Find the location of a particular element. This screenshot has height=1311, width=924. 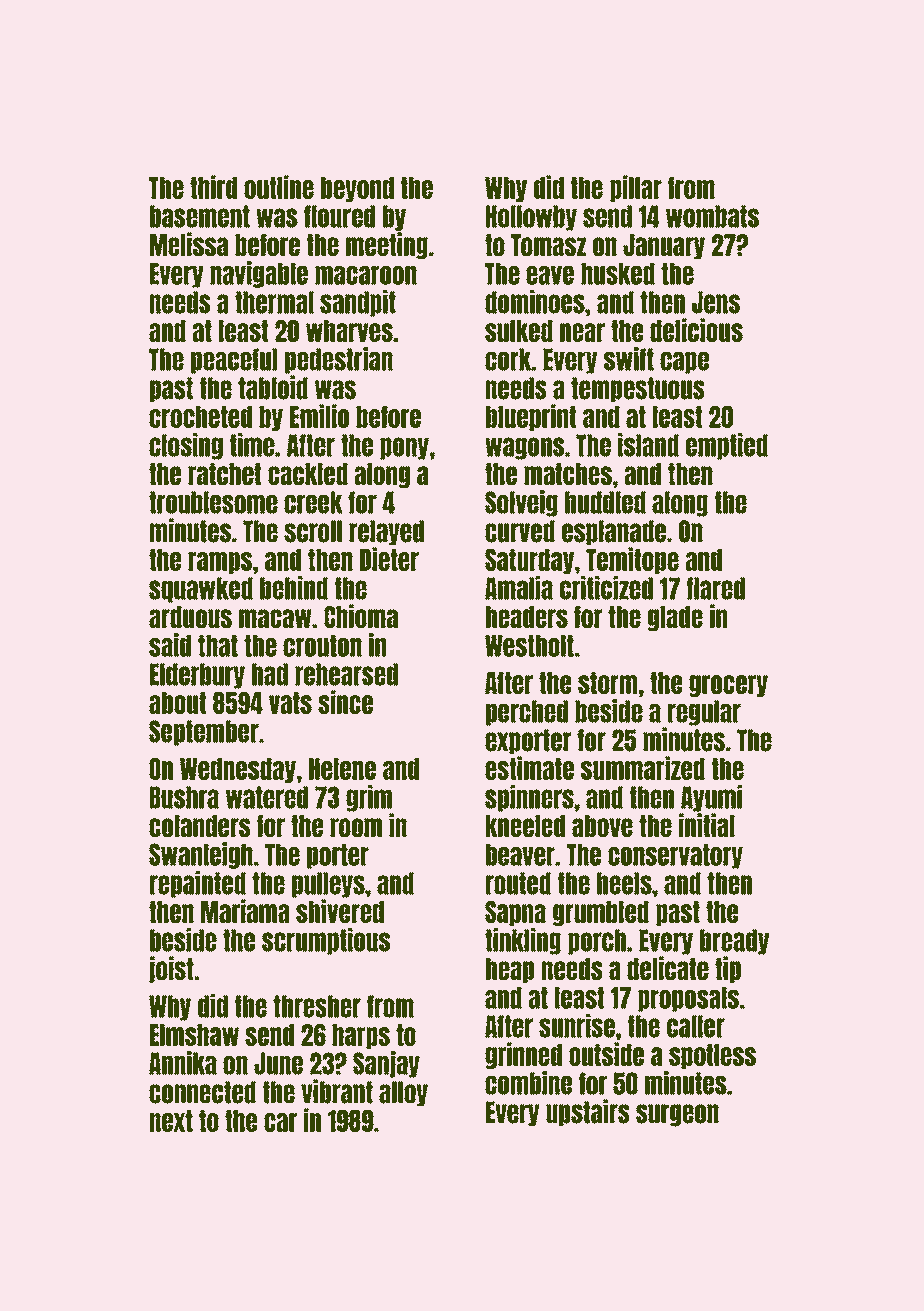

vibrant is located at coordinates (337, 1091).
